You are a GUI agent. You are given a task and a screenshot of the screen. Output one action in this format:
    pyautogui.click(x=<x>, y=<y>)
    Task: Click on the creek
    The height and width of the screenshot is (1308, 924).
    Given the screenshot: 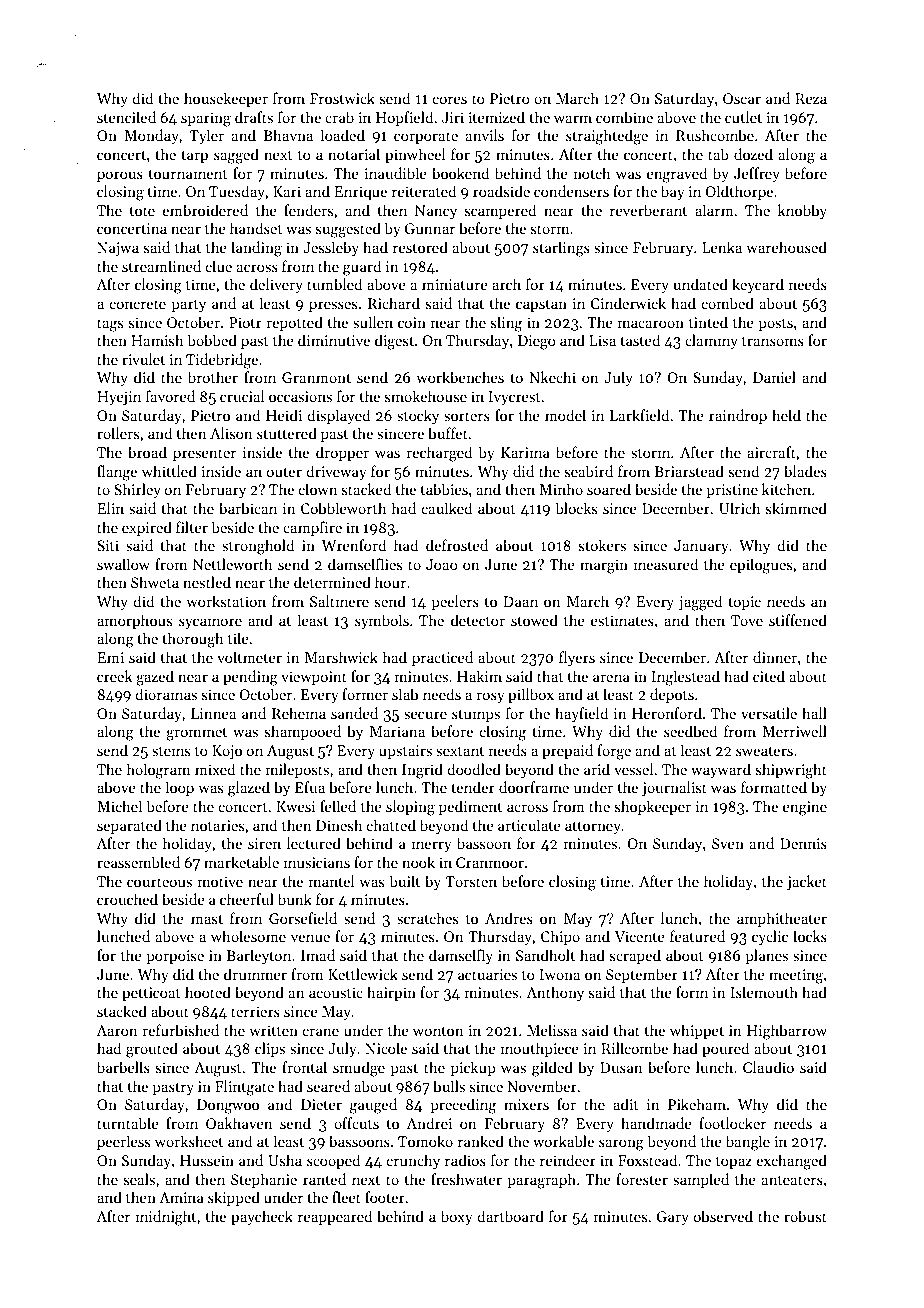 What is the action you would take?
    pyautogui.click(x=115, y=676)
